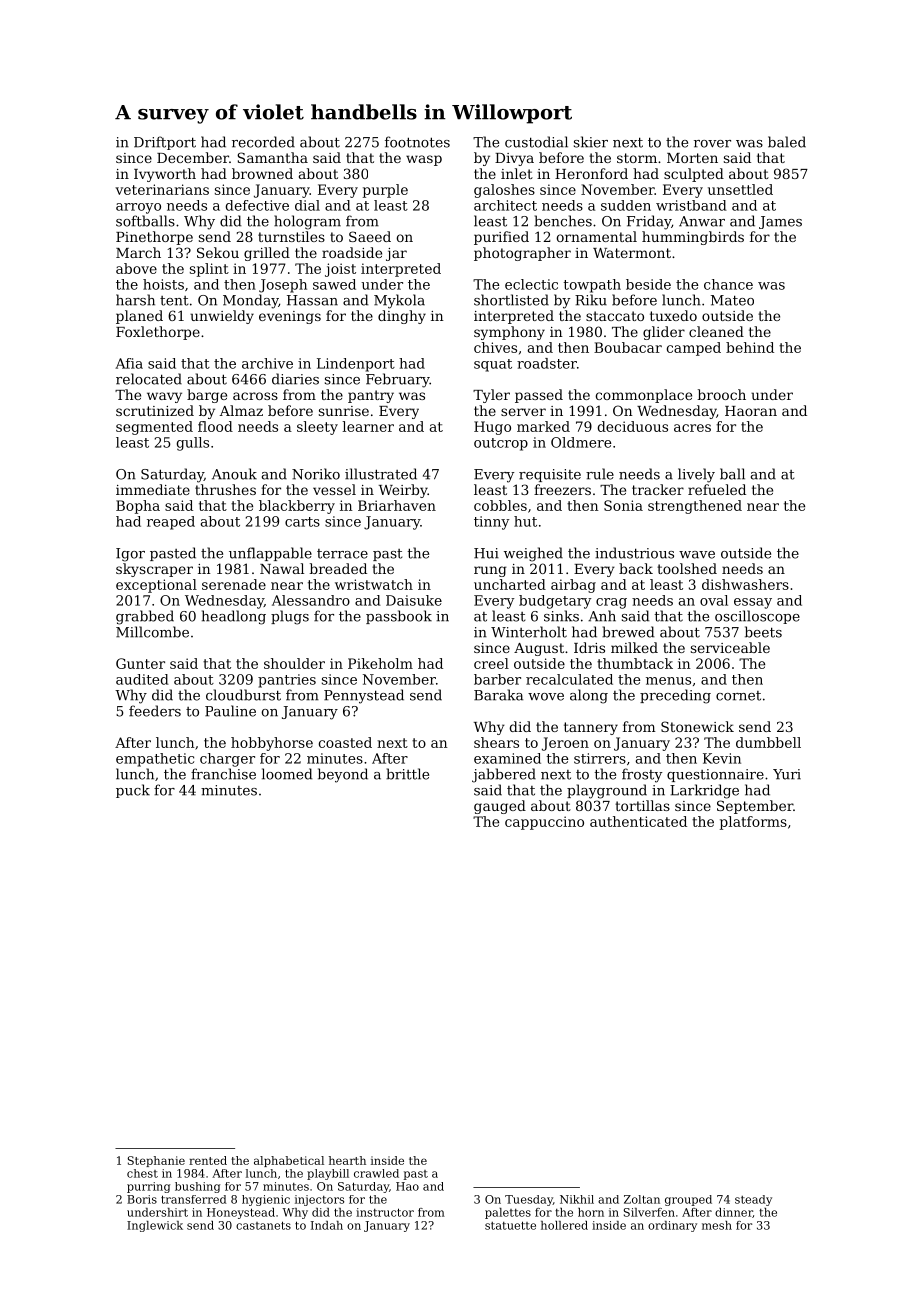  I want to click on Lindenport, so click(356, 365).
